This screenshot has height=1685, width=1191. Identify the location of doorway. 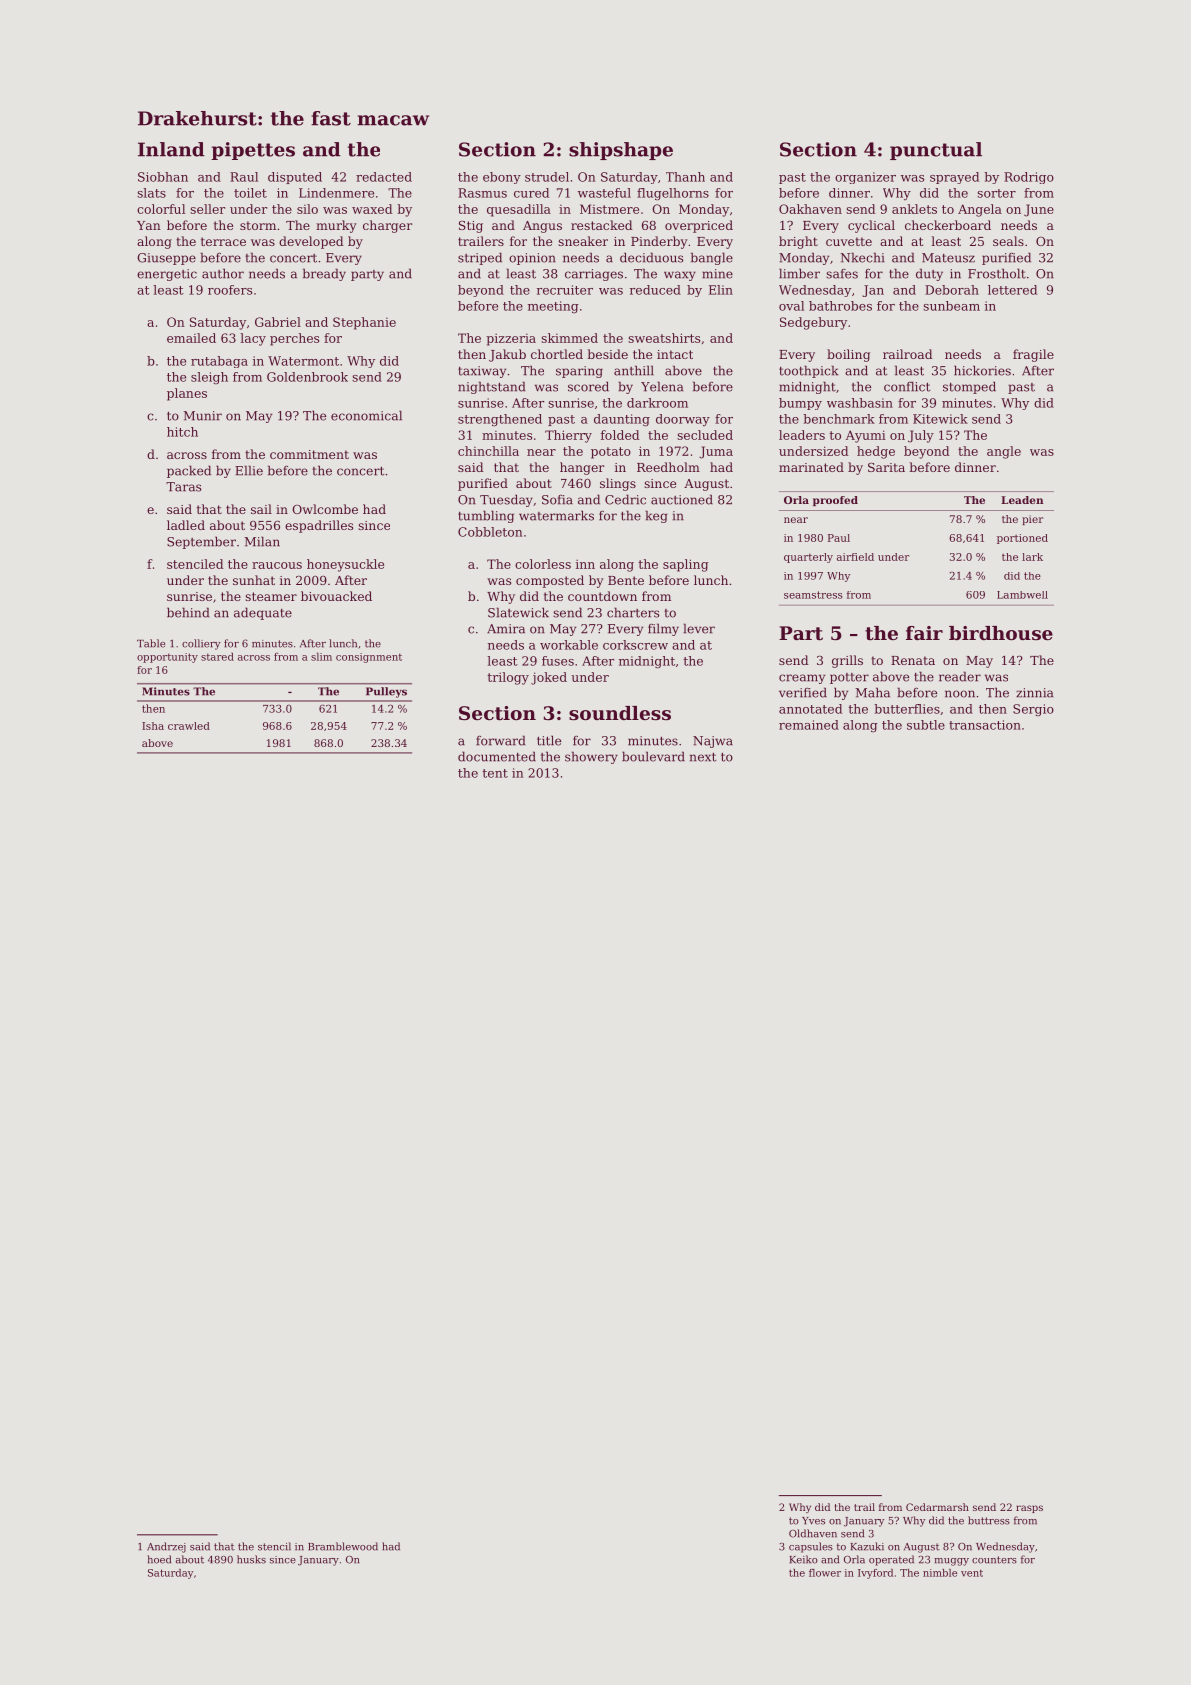
(683, 420).
